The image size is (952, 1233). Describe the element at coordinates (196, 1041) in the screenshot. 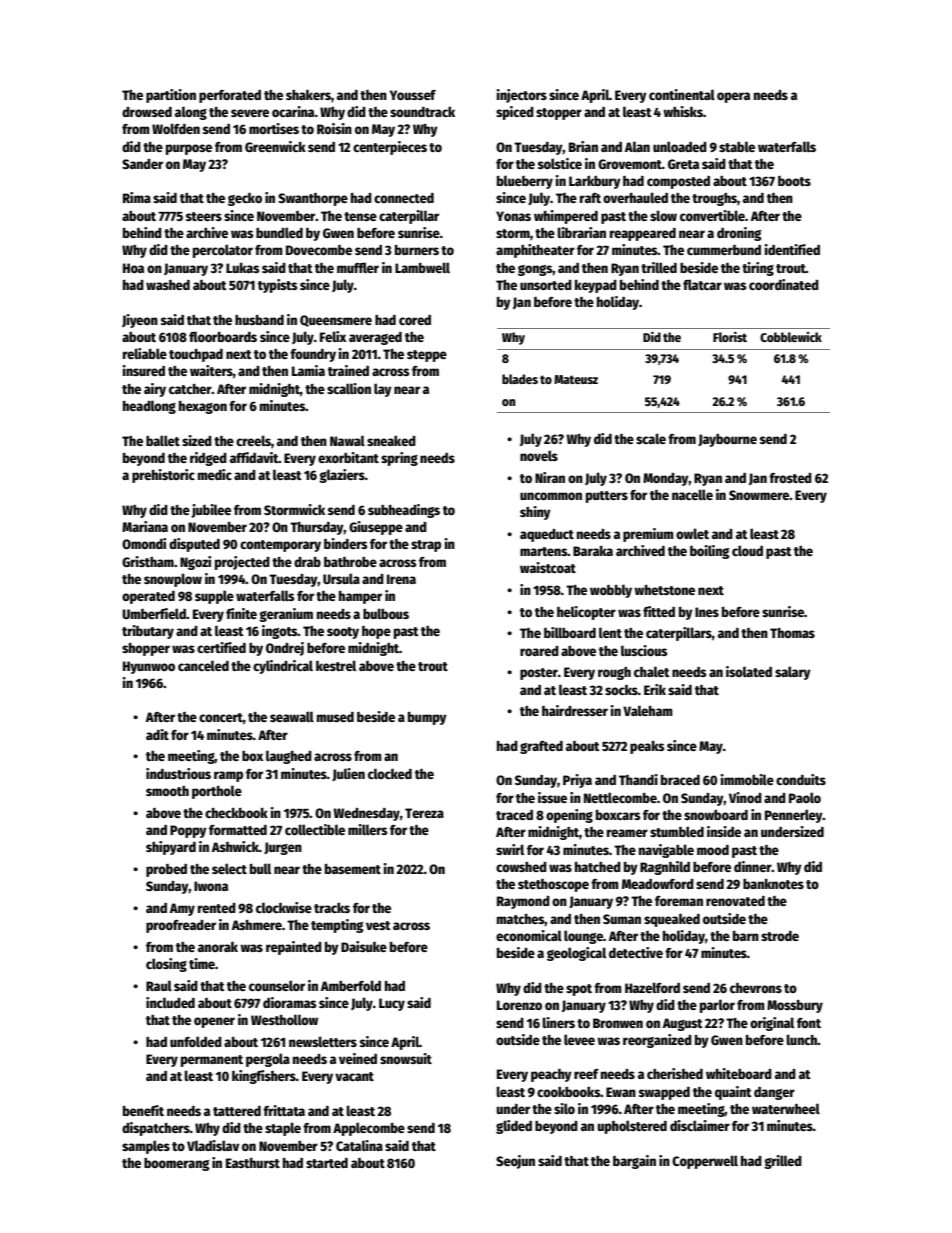

I see `unfolded` at that location.
